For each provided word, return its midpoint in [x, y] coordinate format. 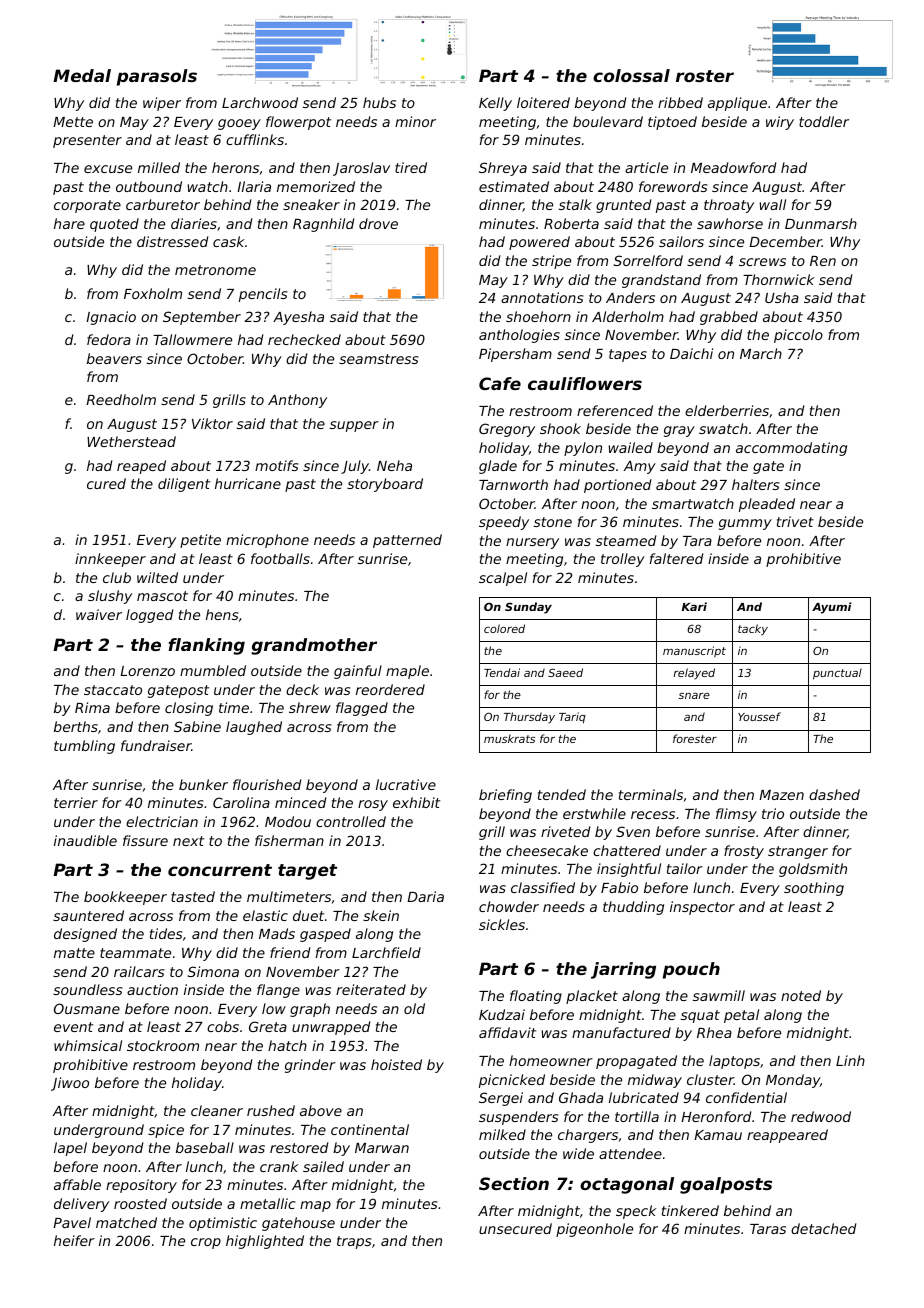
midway [655, 1081]
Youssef [759, 716]
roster [705, 76]
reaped [141, 467]
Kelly [495, 104]
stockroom [163, 1045]
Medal [82, 75]
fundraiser [156, 745]
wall [773, 204]
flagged [362, 709]
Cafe [500, 383]
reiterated [371, 989]
